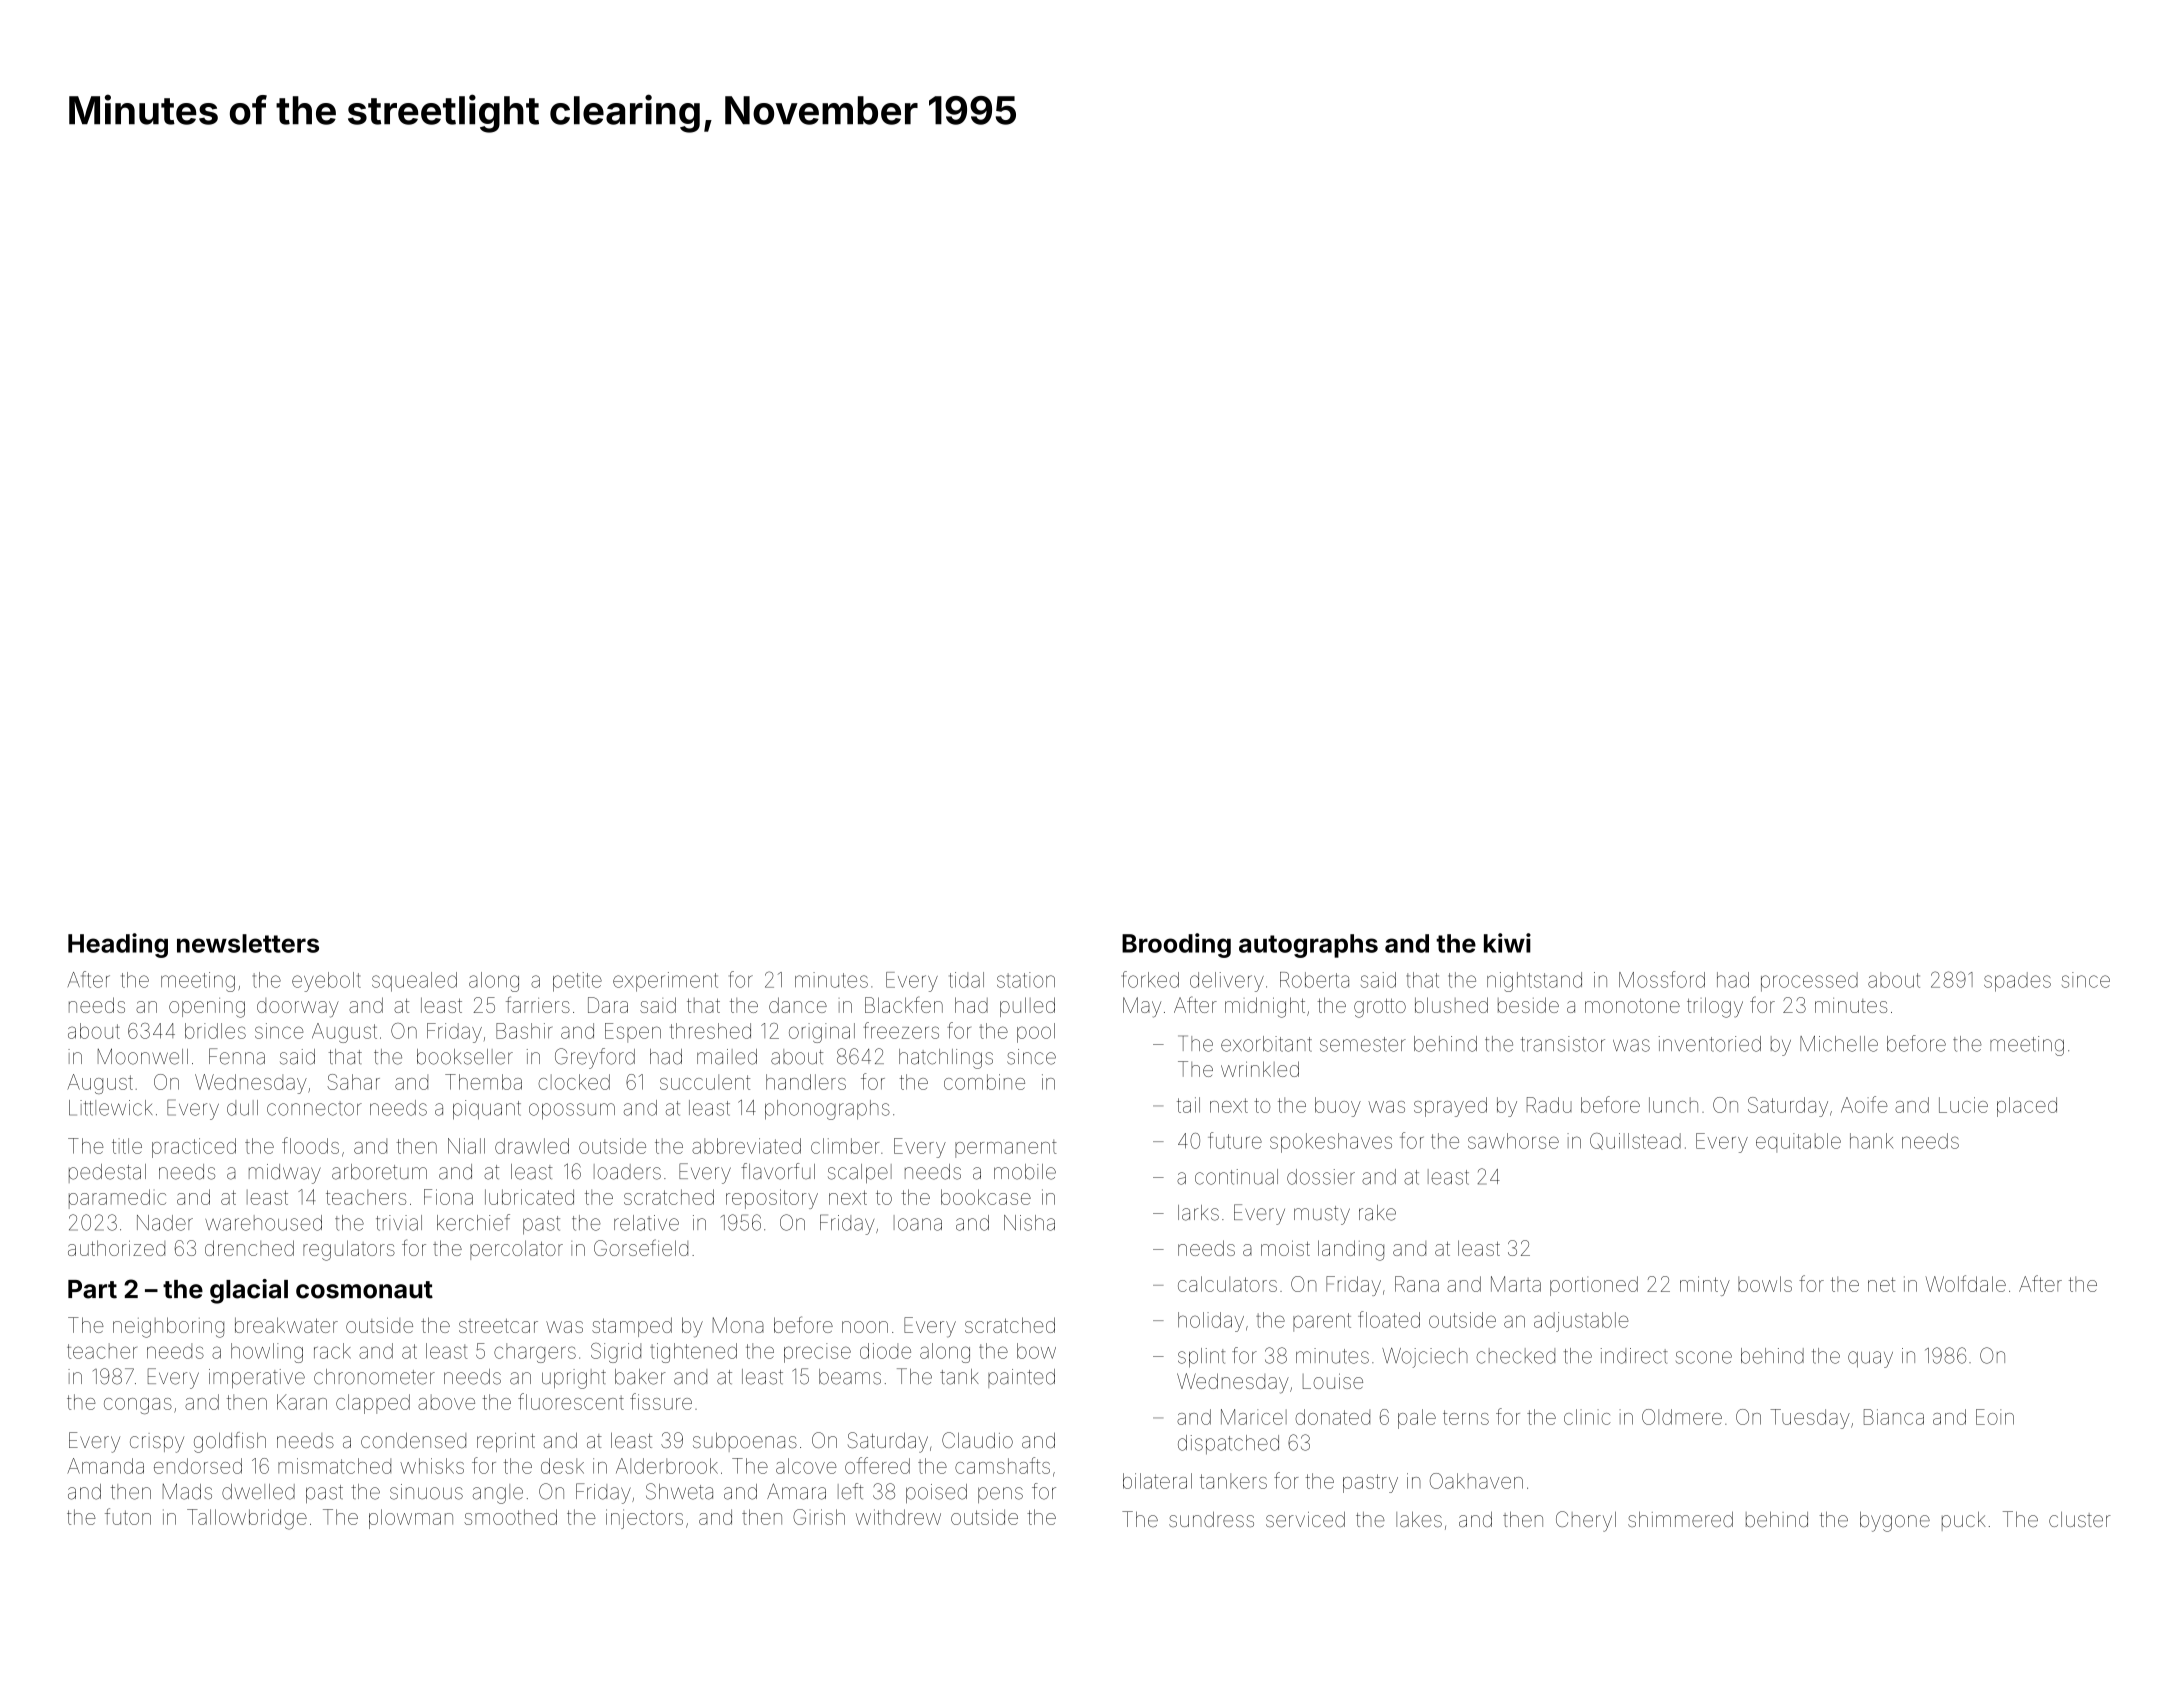 This page has width=2178, height=1683. Describe the element at coordinates (1308, 946) in the page. I see `autographs` at that location.
